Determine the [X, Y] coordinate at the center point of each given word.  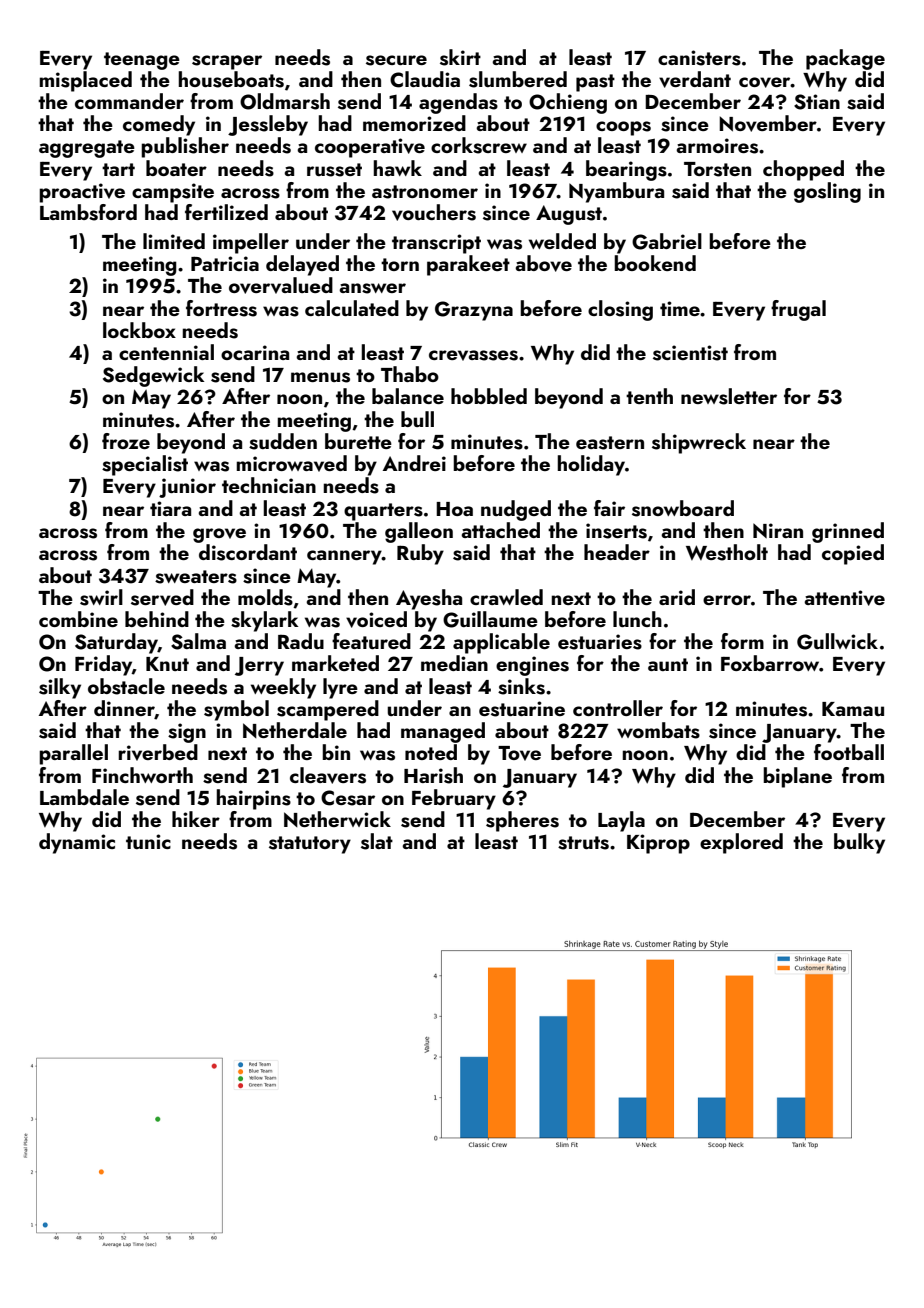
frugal [798, 310]
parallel [73, 754]
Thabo [410, 374]
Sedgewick [153, 376]
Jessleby [268, 125]
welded [562, 241]
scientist [690, 353]
